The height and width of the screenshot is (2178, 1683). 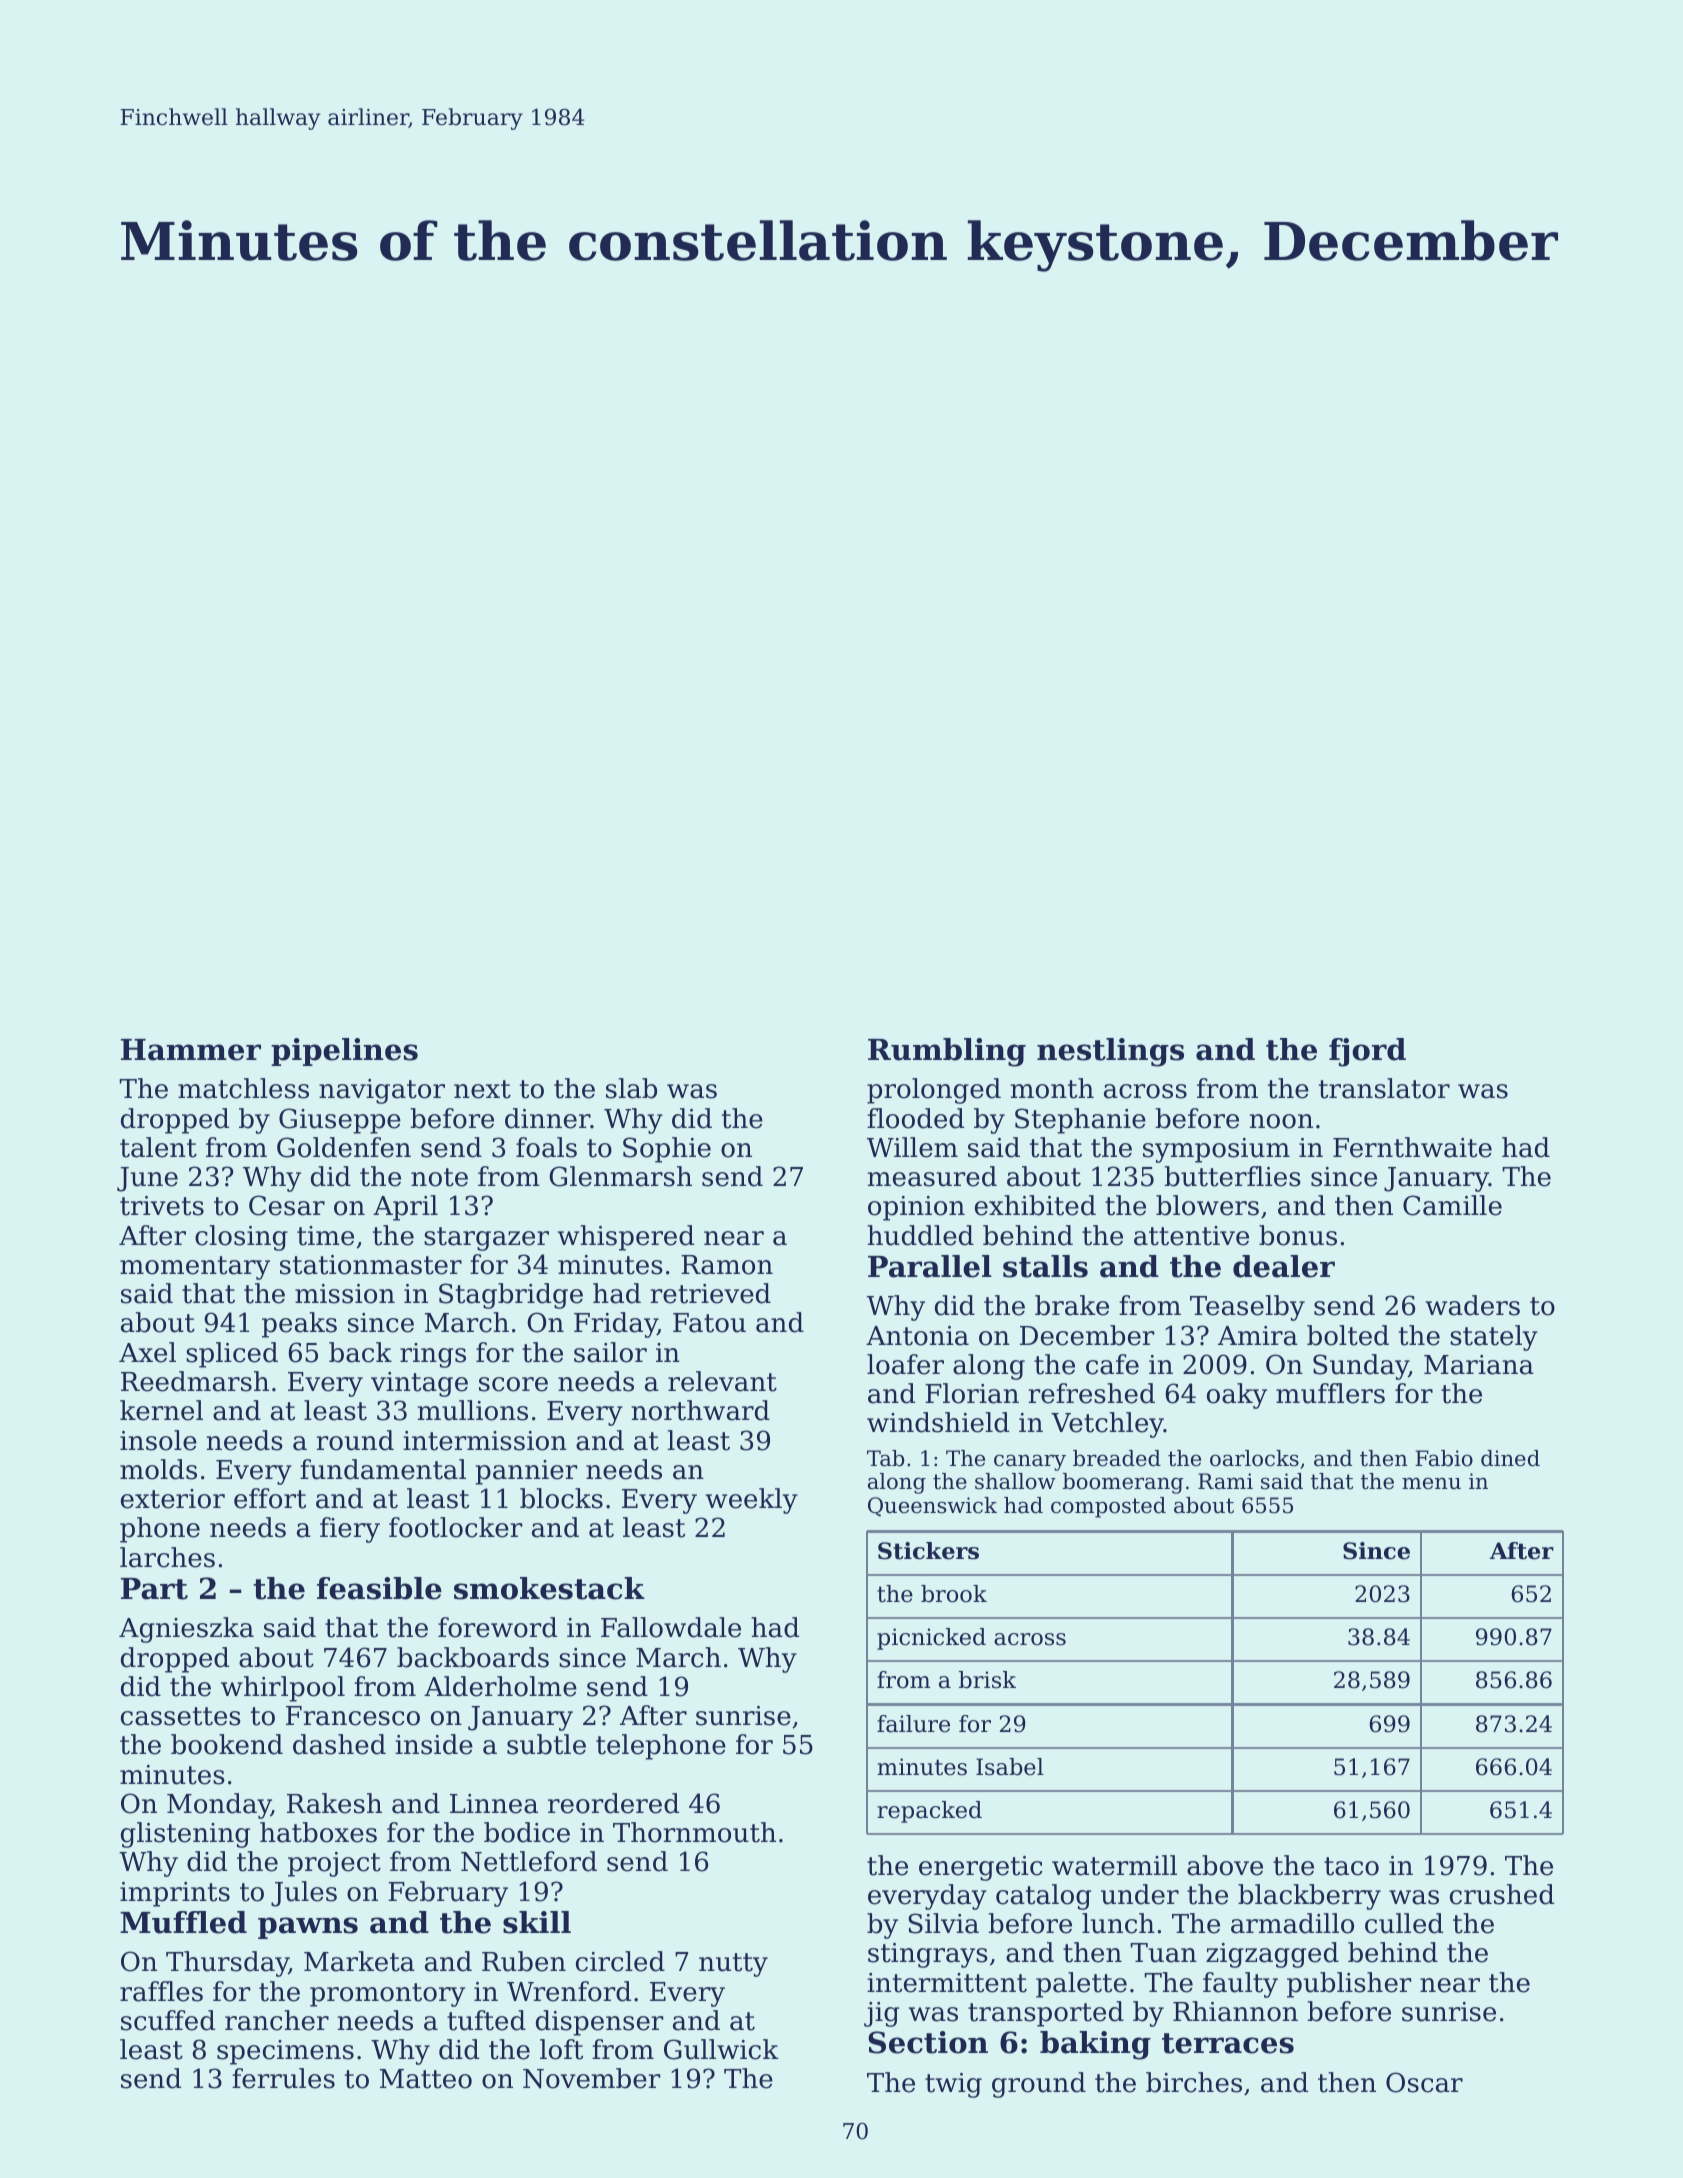 What do you see at coordinates (1494, 1338) in the screenshot?
I see `stately` at bounding box center [1494, 1338].
